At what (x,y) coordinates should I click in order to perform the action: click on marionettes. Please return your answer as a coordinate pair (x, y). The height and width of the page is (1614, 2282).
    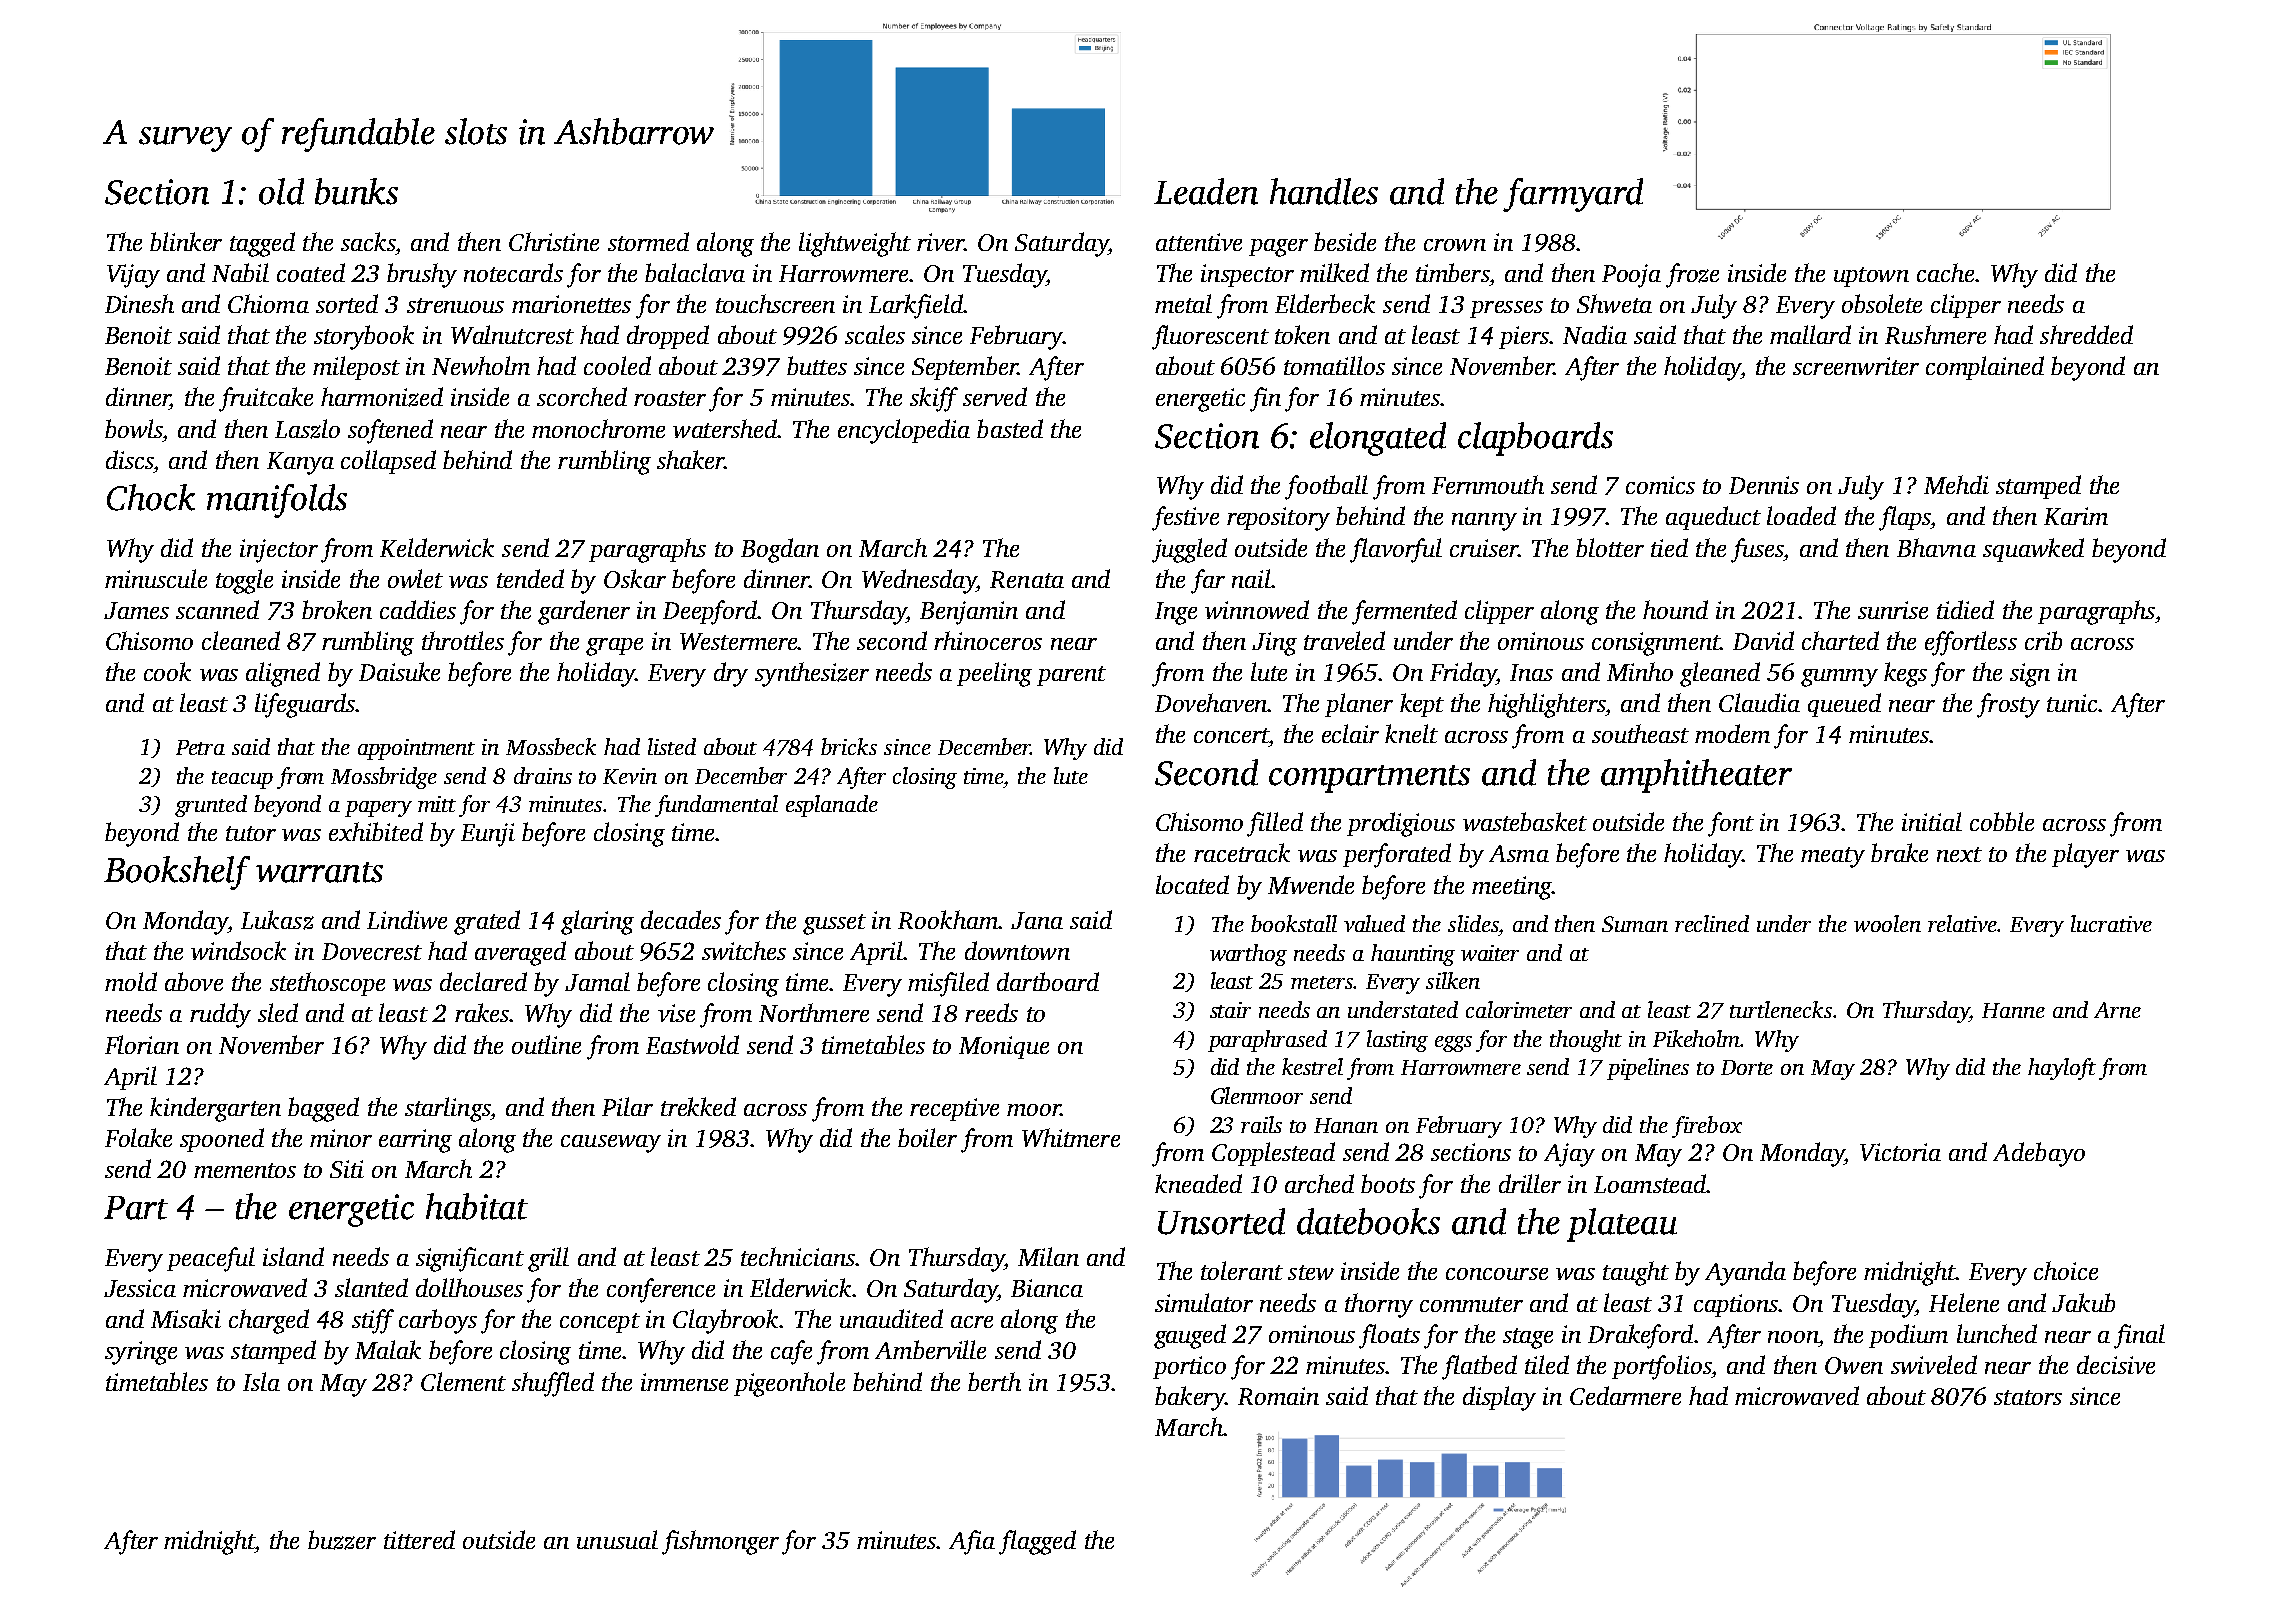
    Looking at the image, I should click on (571, 304).
